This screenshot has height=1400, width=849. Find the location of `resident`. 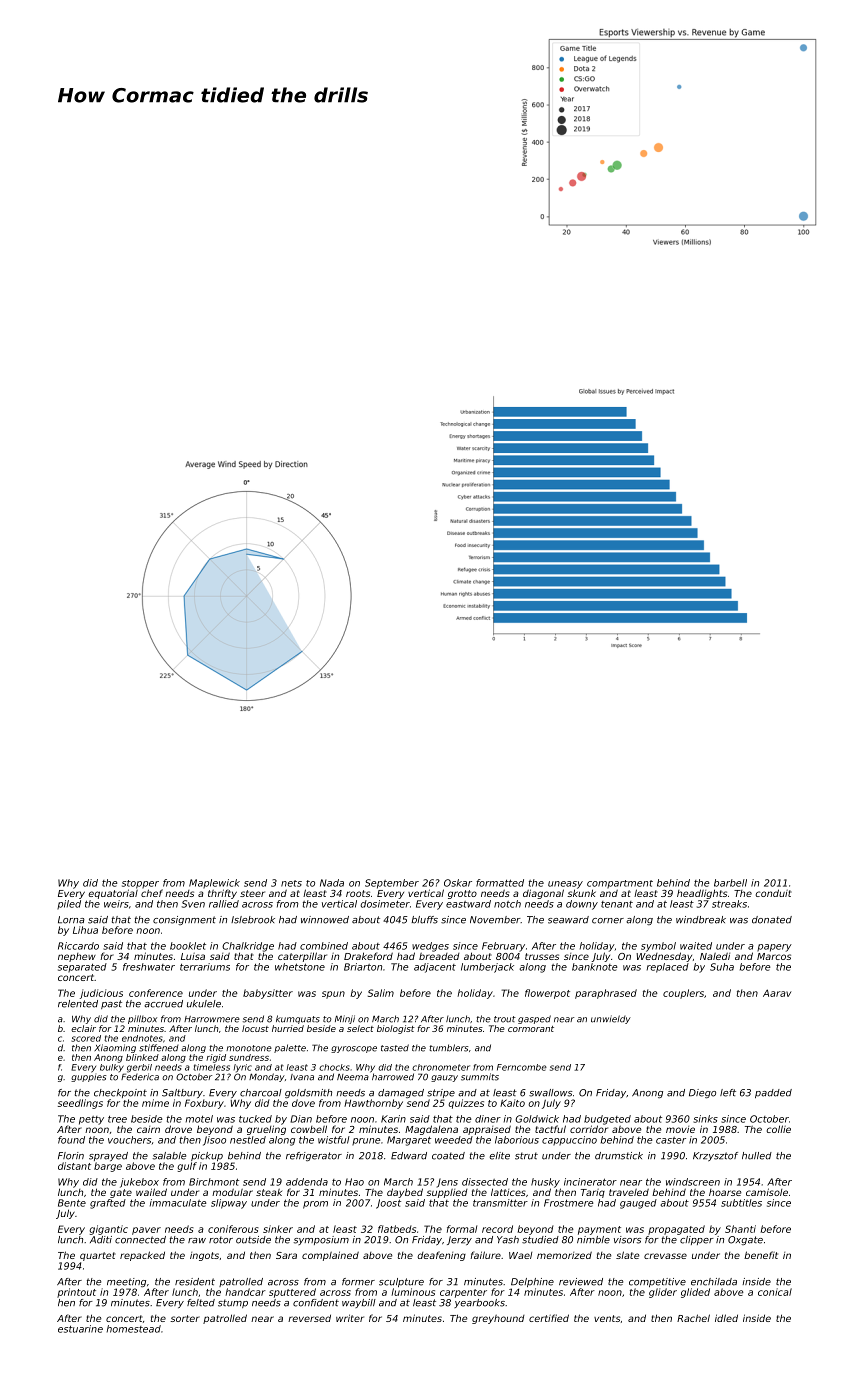

resident is located at coordinates (195, 1282).
